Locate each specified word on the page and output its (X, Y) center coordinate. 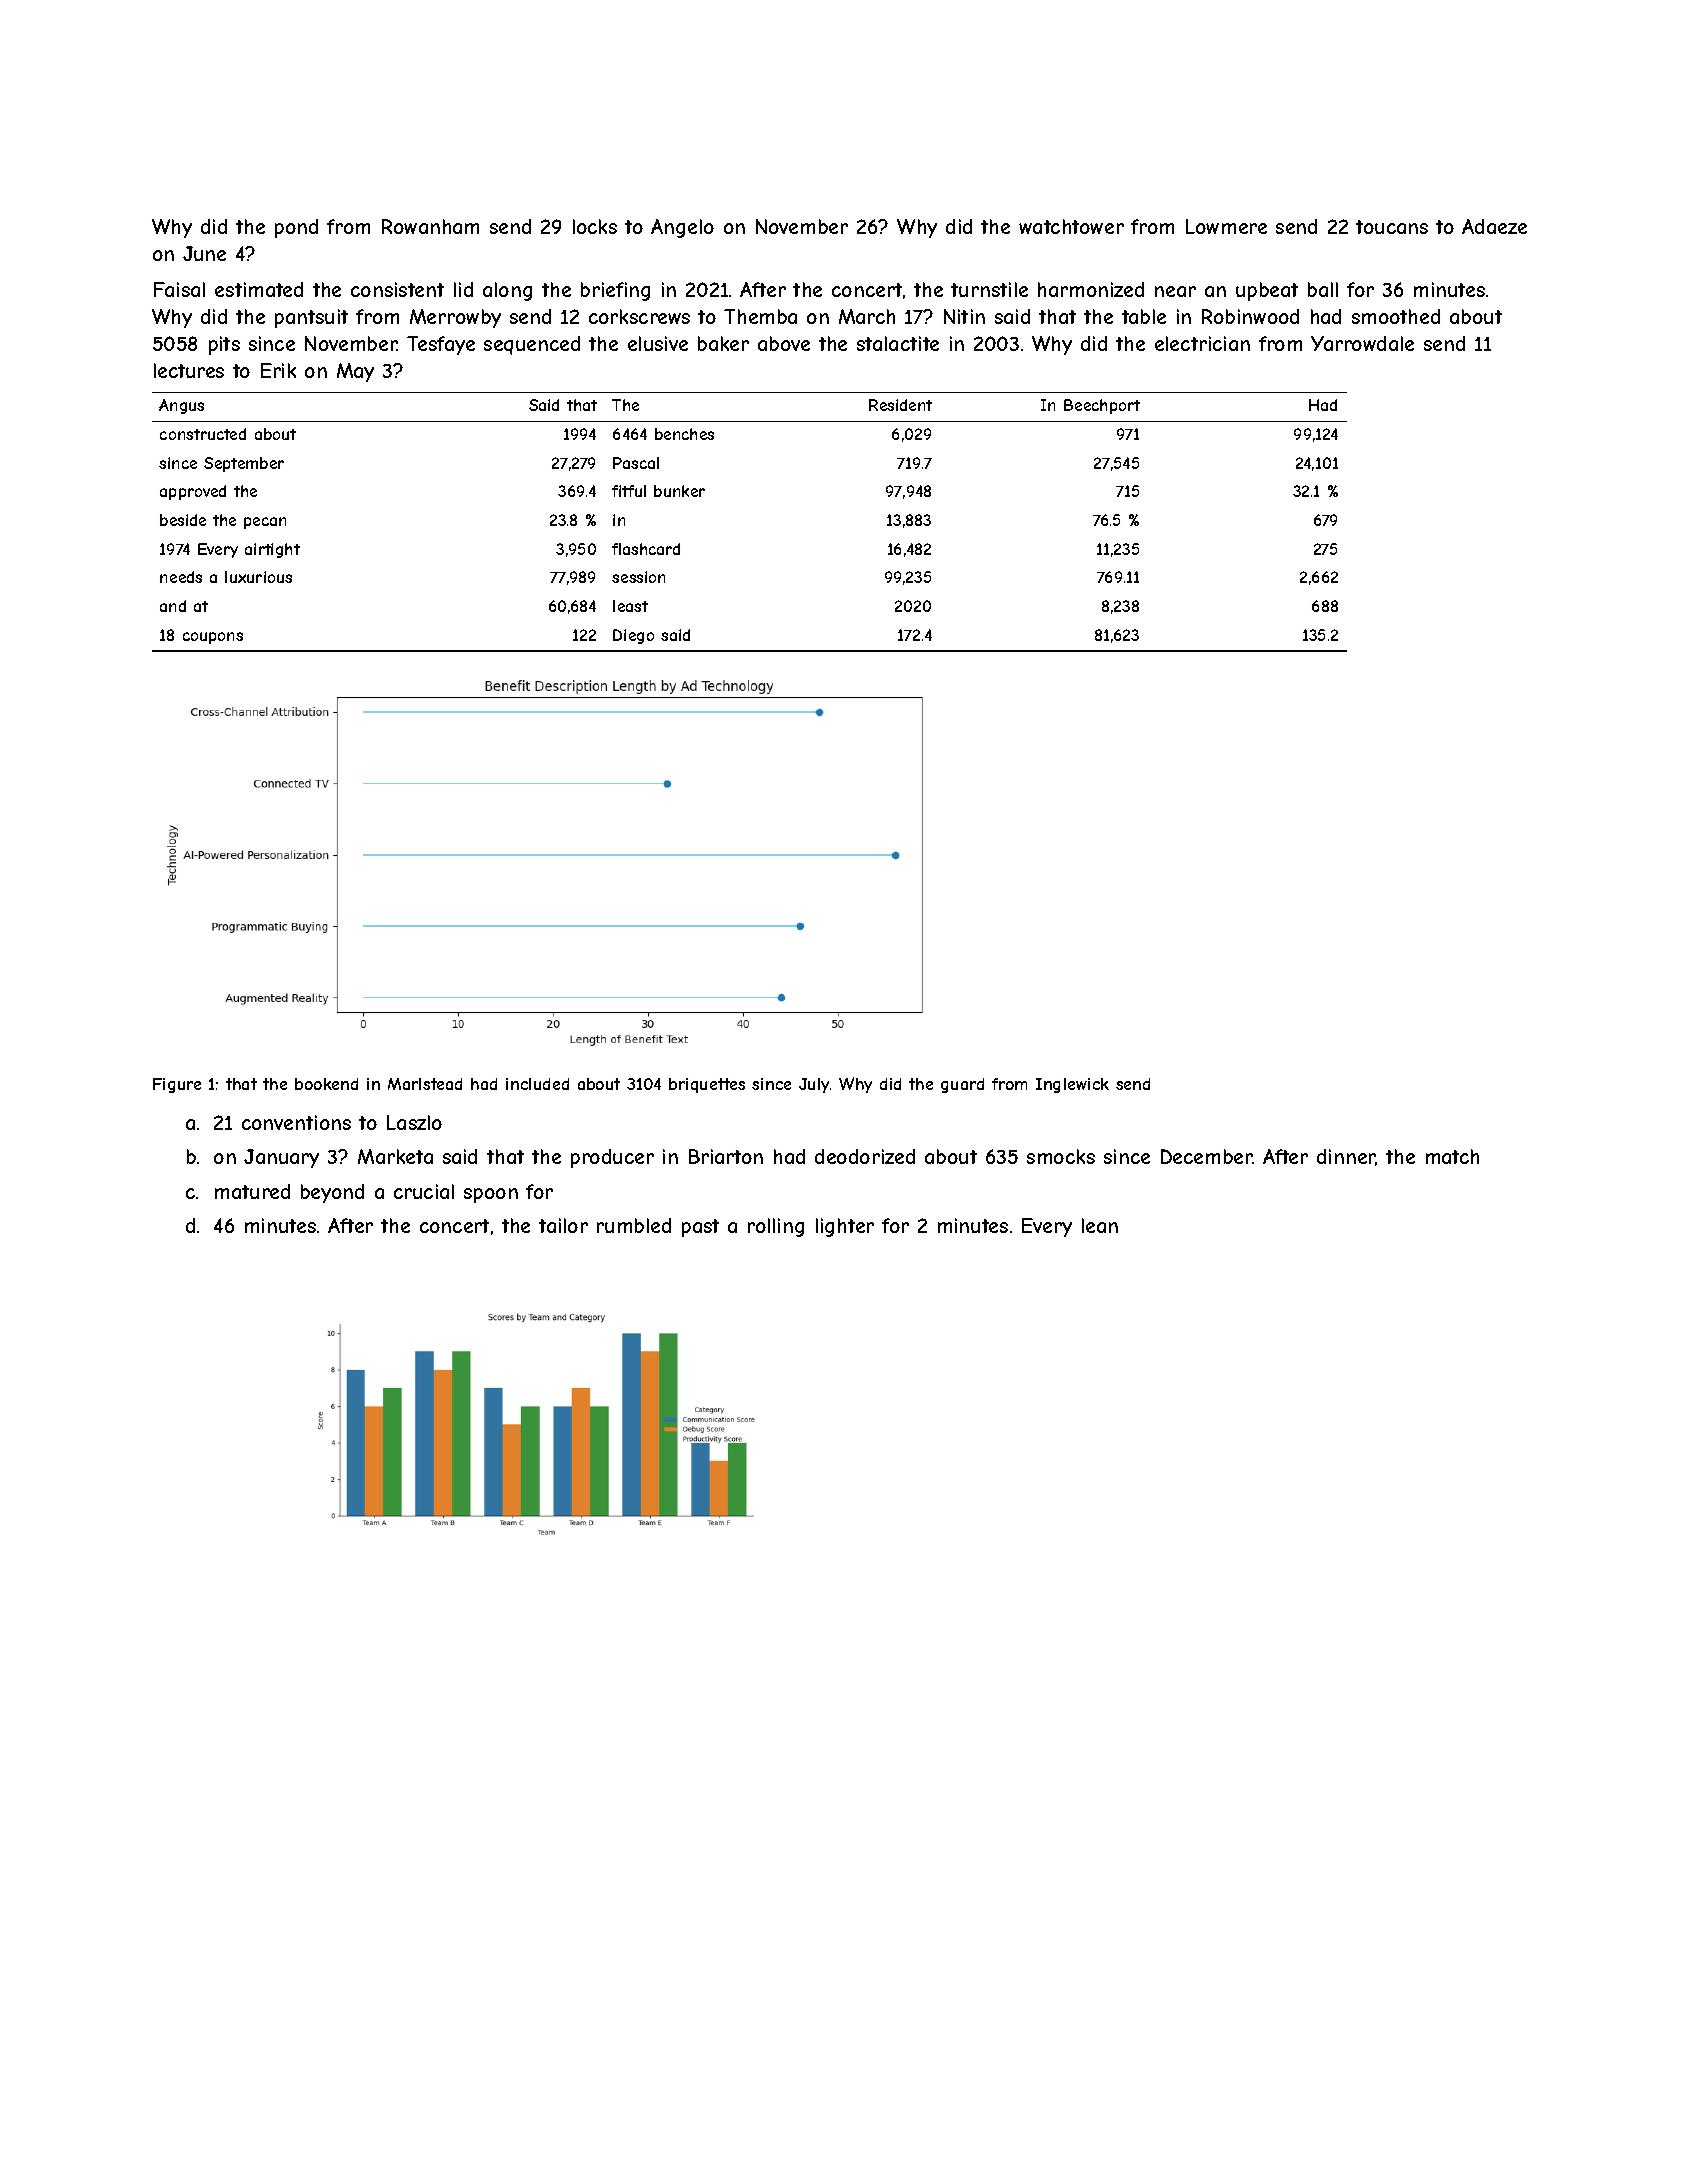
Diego (633, 636)
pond (296, 228)
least (630, 606)
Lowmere (1226, 226)
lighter (845, 1227)
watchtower (1071, 226)
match (1452, 1156)
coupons (213, 638)
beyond (332, 1193)
